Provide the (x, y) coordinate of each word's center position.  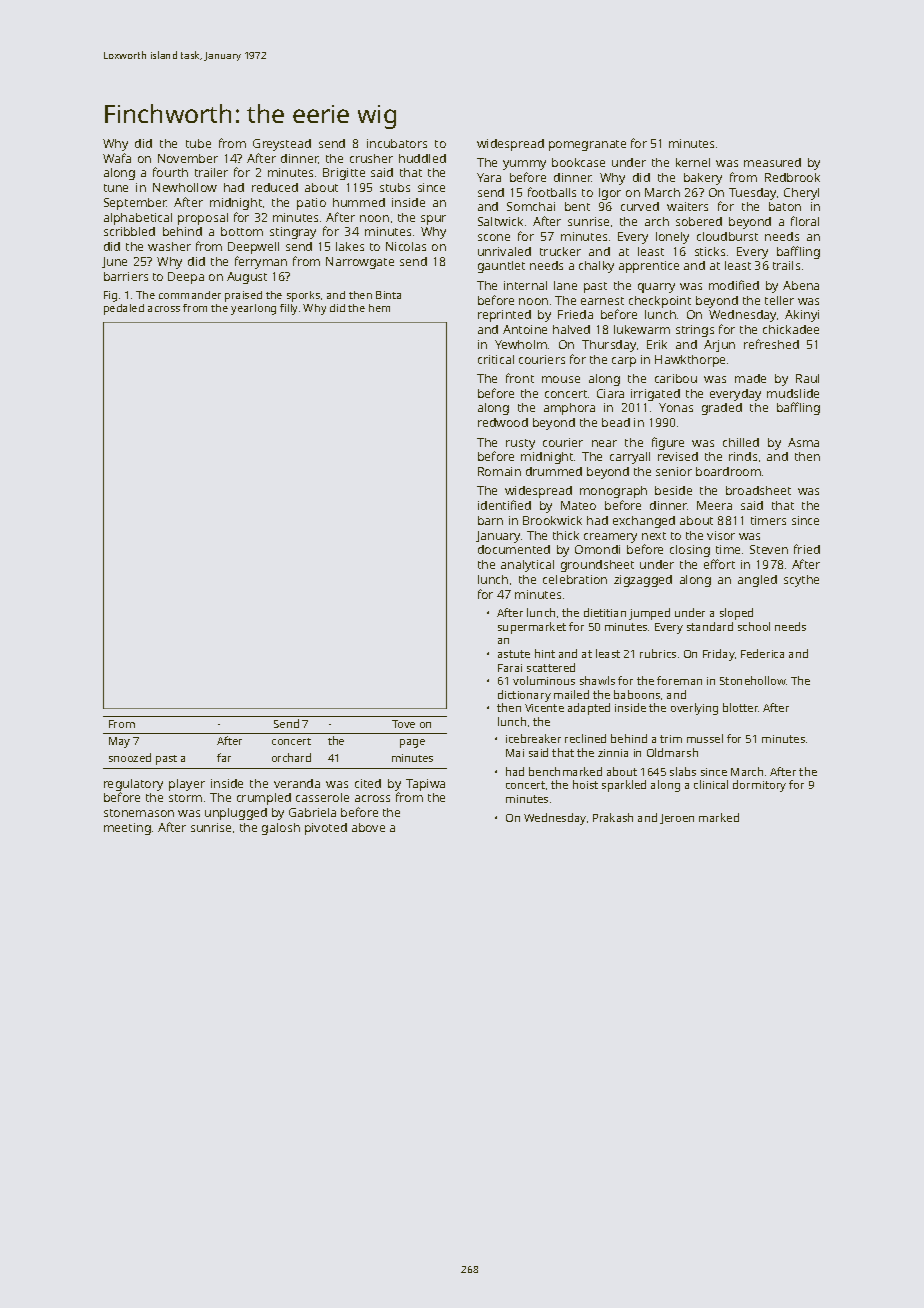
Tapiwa (425, 785)
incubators (397, 143)
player (187, 785)
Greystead (282, 145)
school (754, 626)
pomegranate (587, 145)
